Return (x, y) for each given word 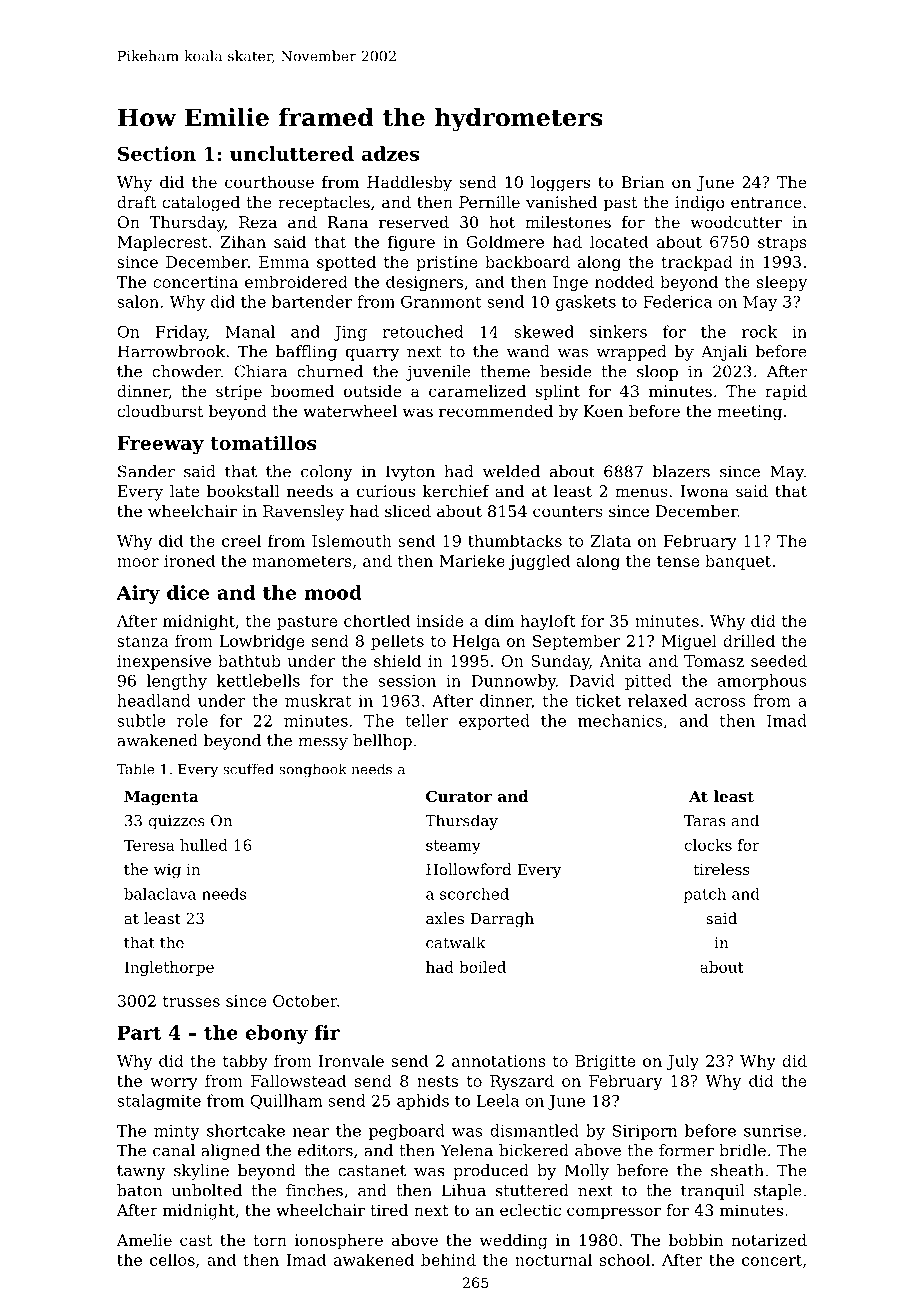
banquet (738, 562)
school (625, 1259)
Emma (284, 262)
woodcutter (736, 222)
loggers (560, 184)
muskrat (318, 700)
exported (494, 722)
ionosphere (339, 1242)
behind (448, 1259)
